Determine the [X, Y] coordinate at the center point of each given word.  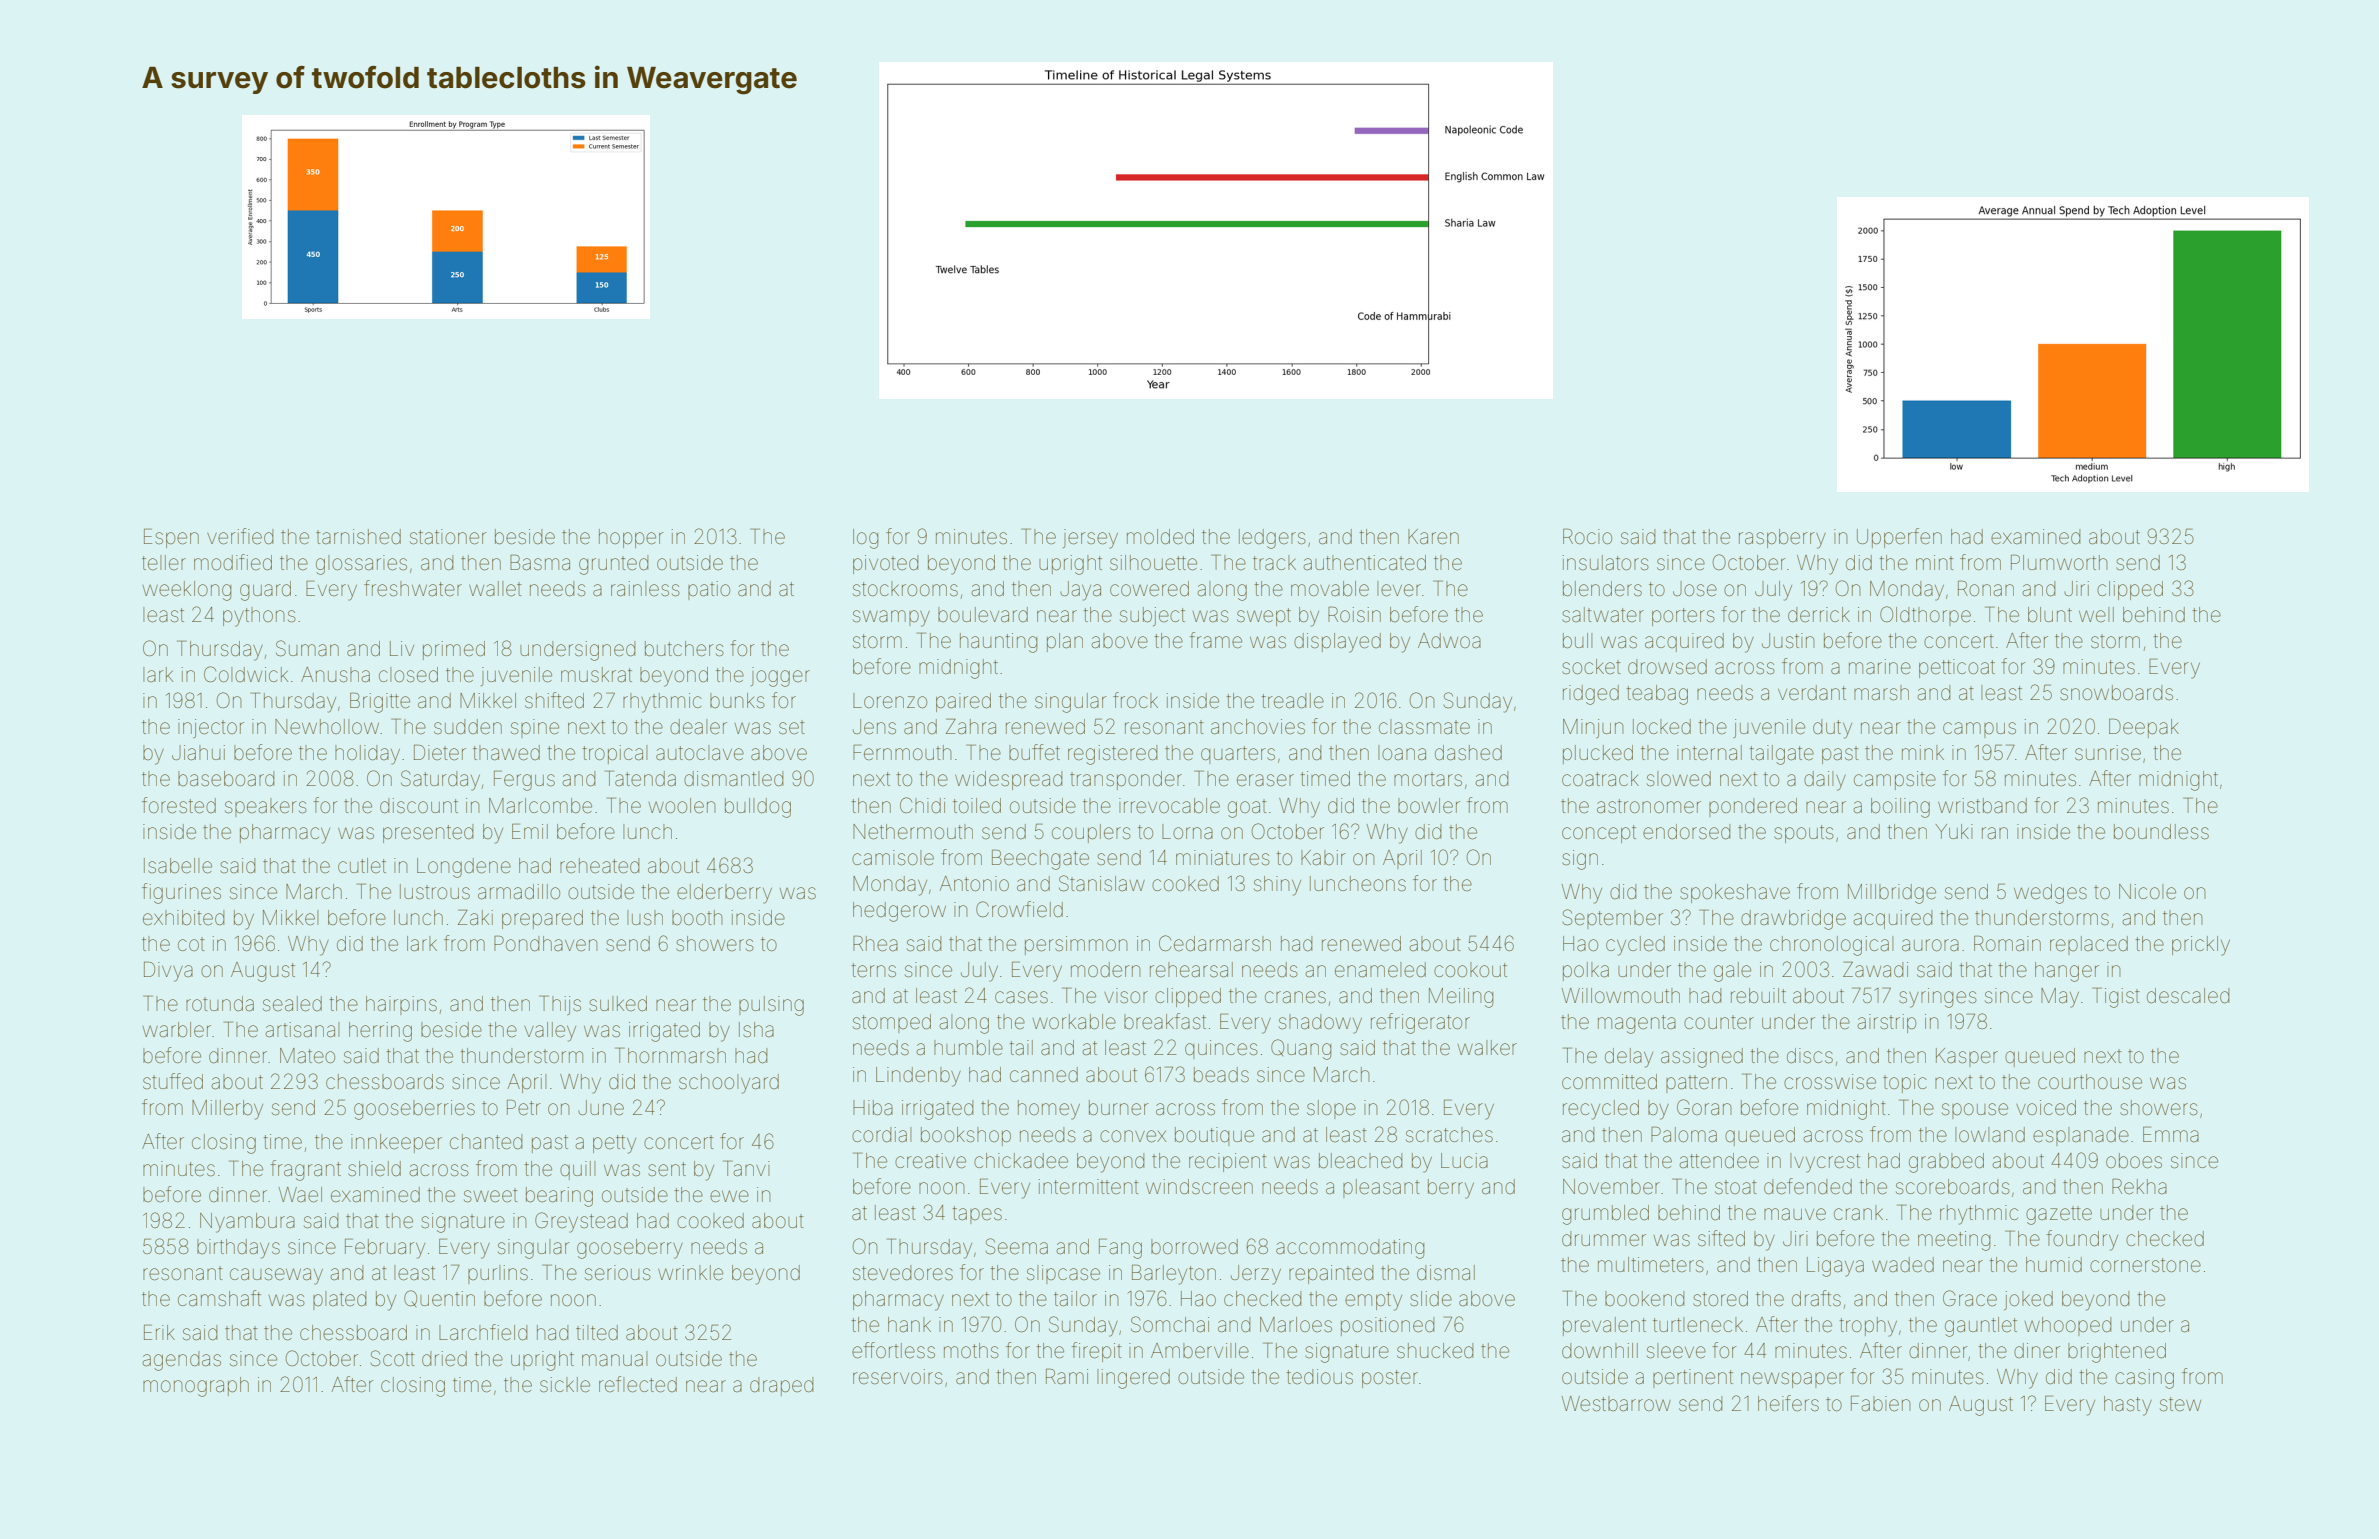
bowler [1429, 805]
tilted [597, 1332]
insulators [1606, 563]
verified [240, 536]
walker [1487, 1047]
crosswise [1830, 1082]
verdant [1812, 692]
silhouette [1153, 563]
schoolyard [729, 1084]
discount [419, 805]
